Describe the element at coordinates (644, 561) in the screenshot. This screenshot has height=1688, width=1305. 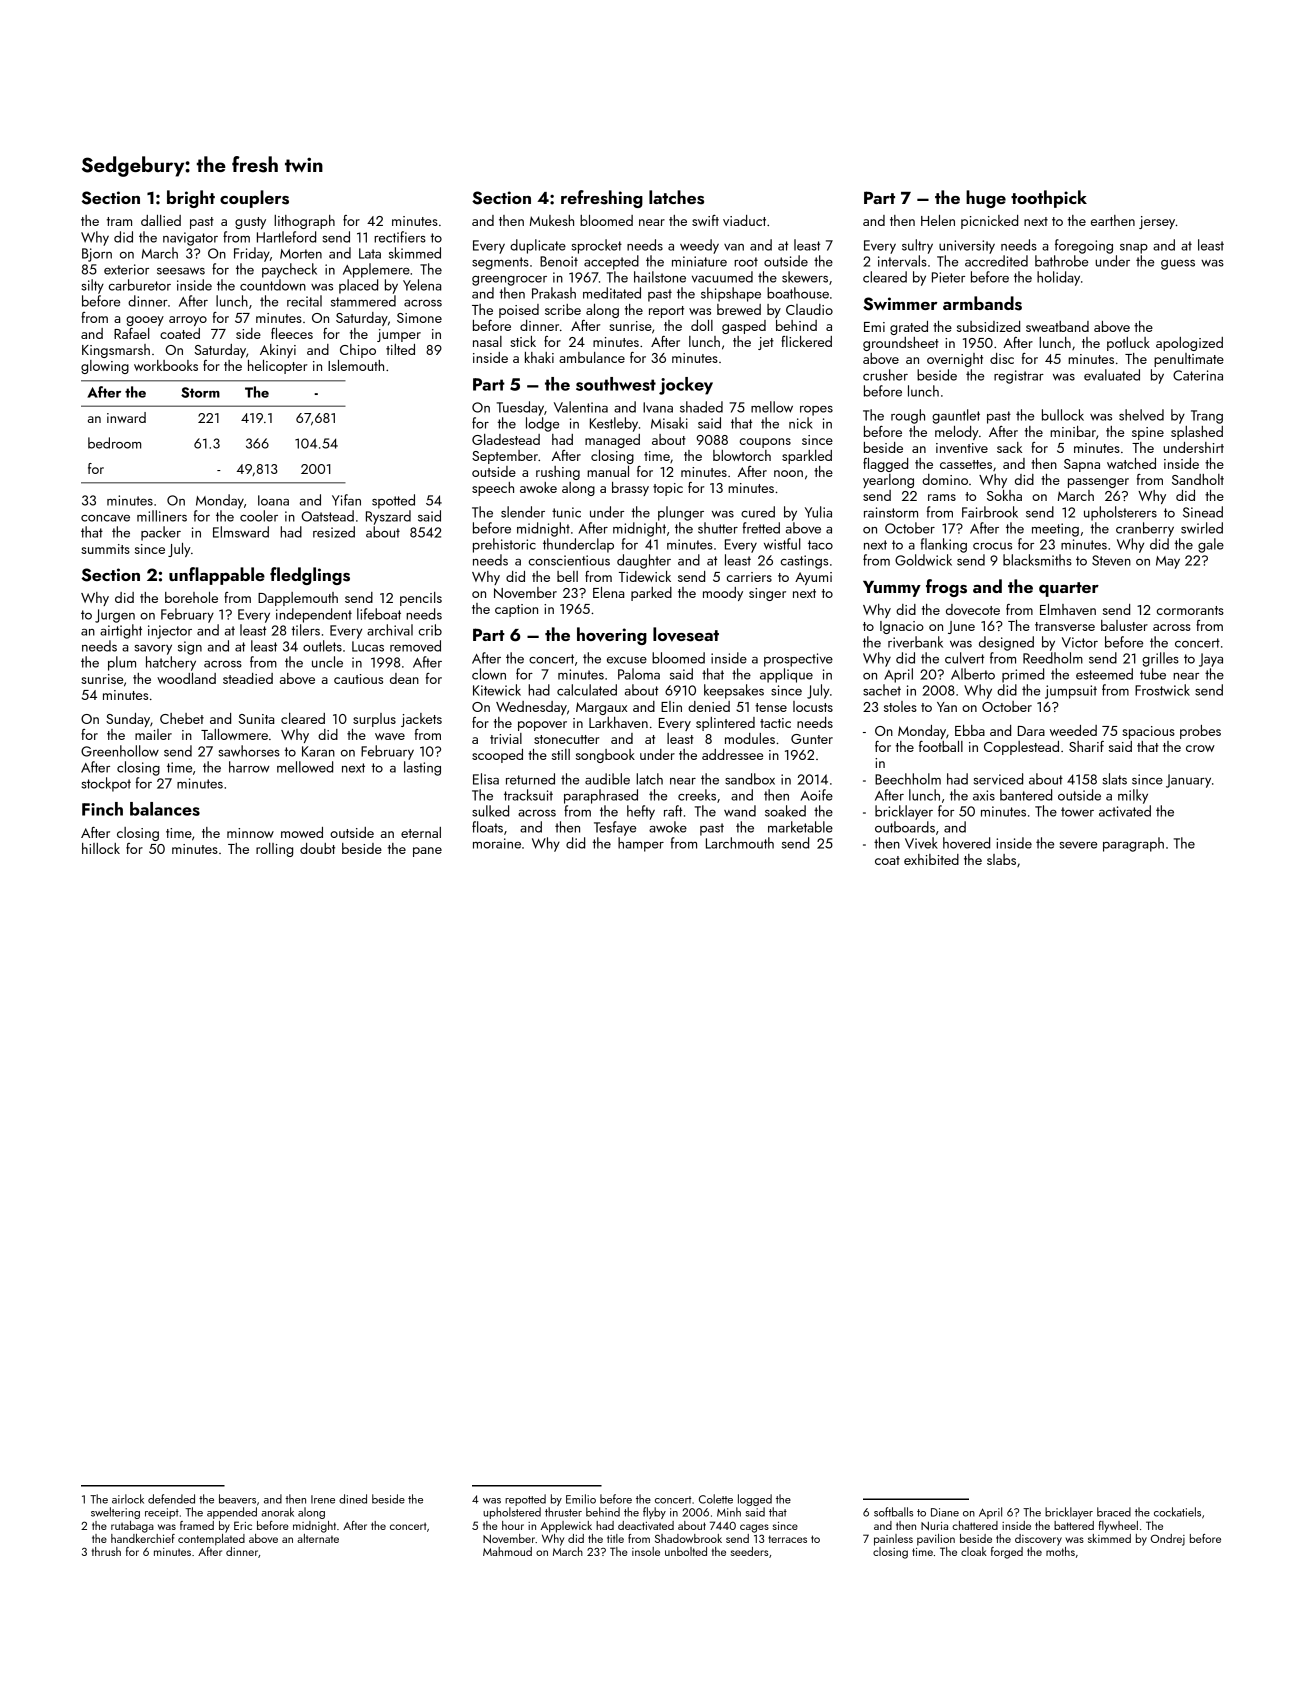
I see `daughter` at that location.
